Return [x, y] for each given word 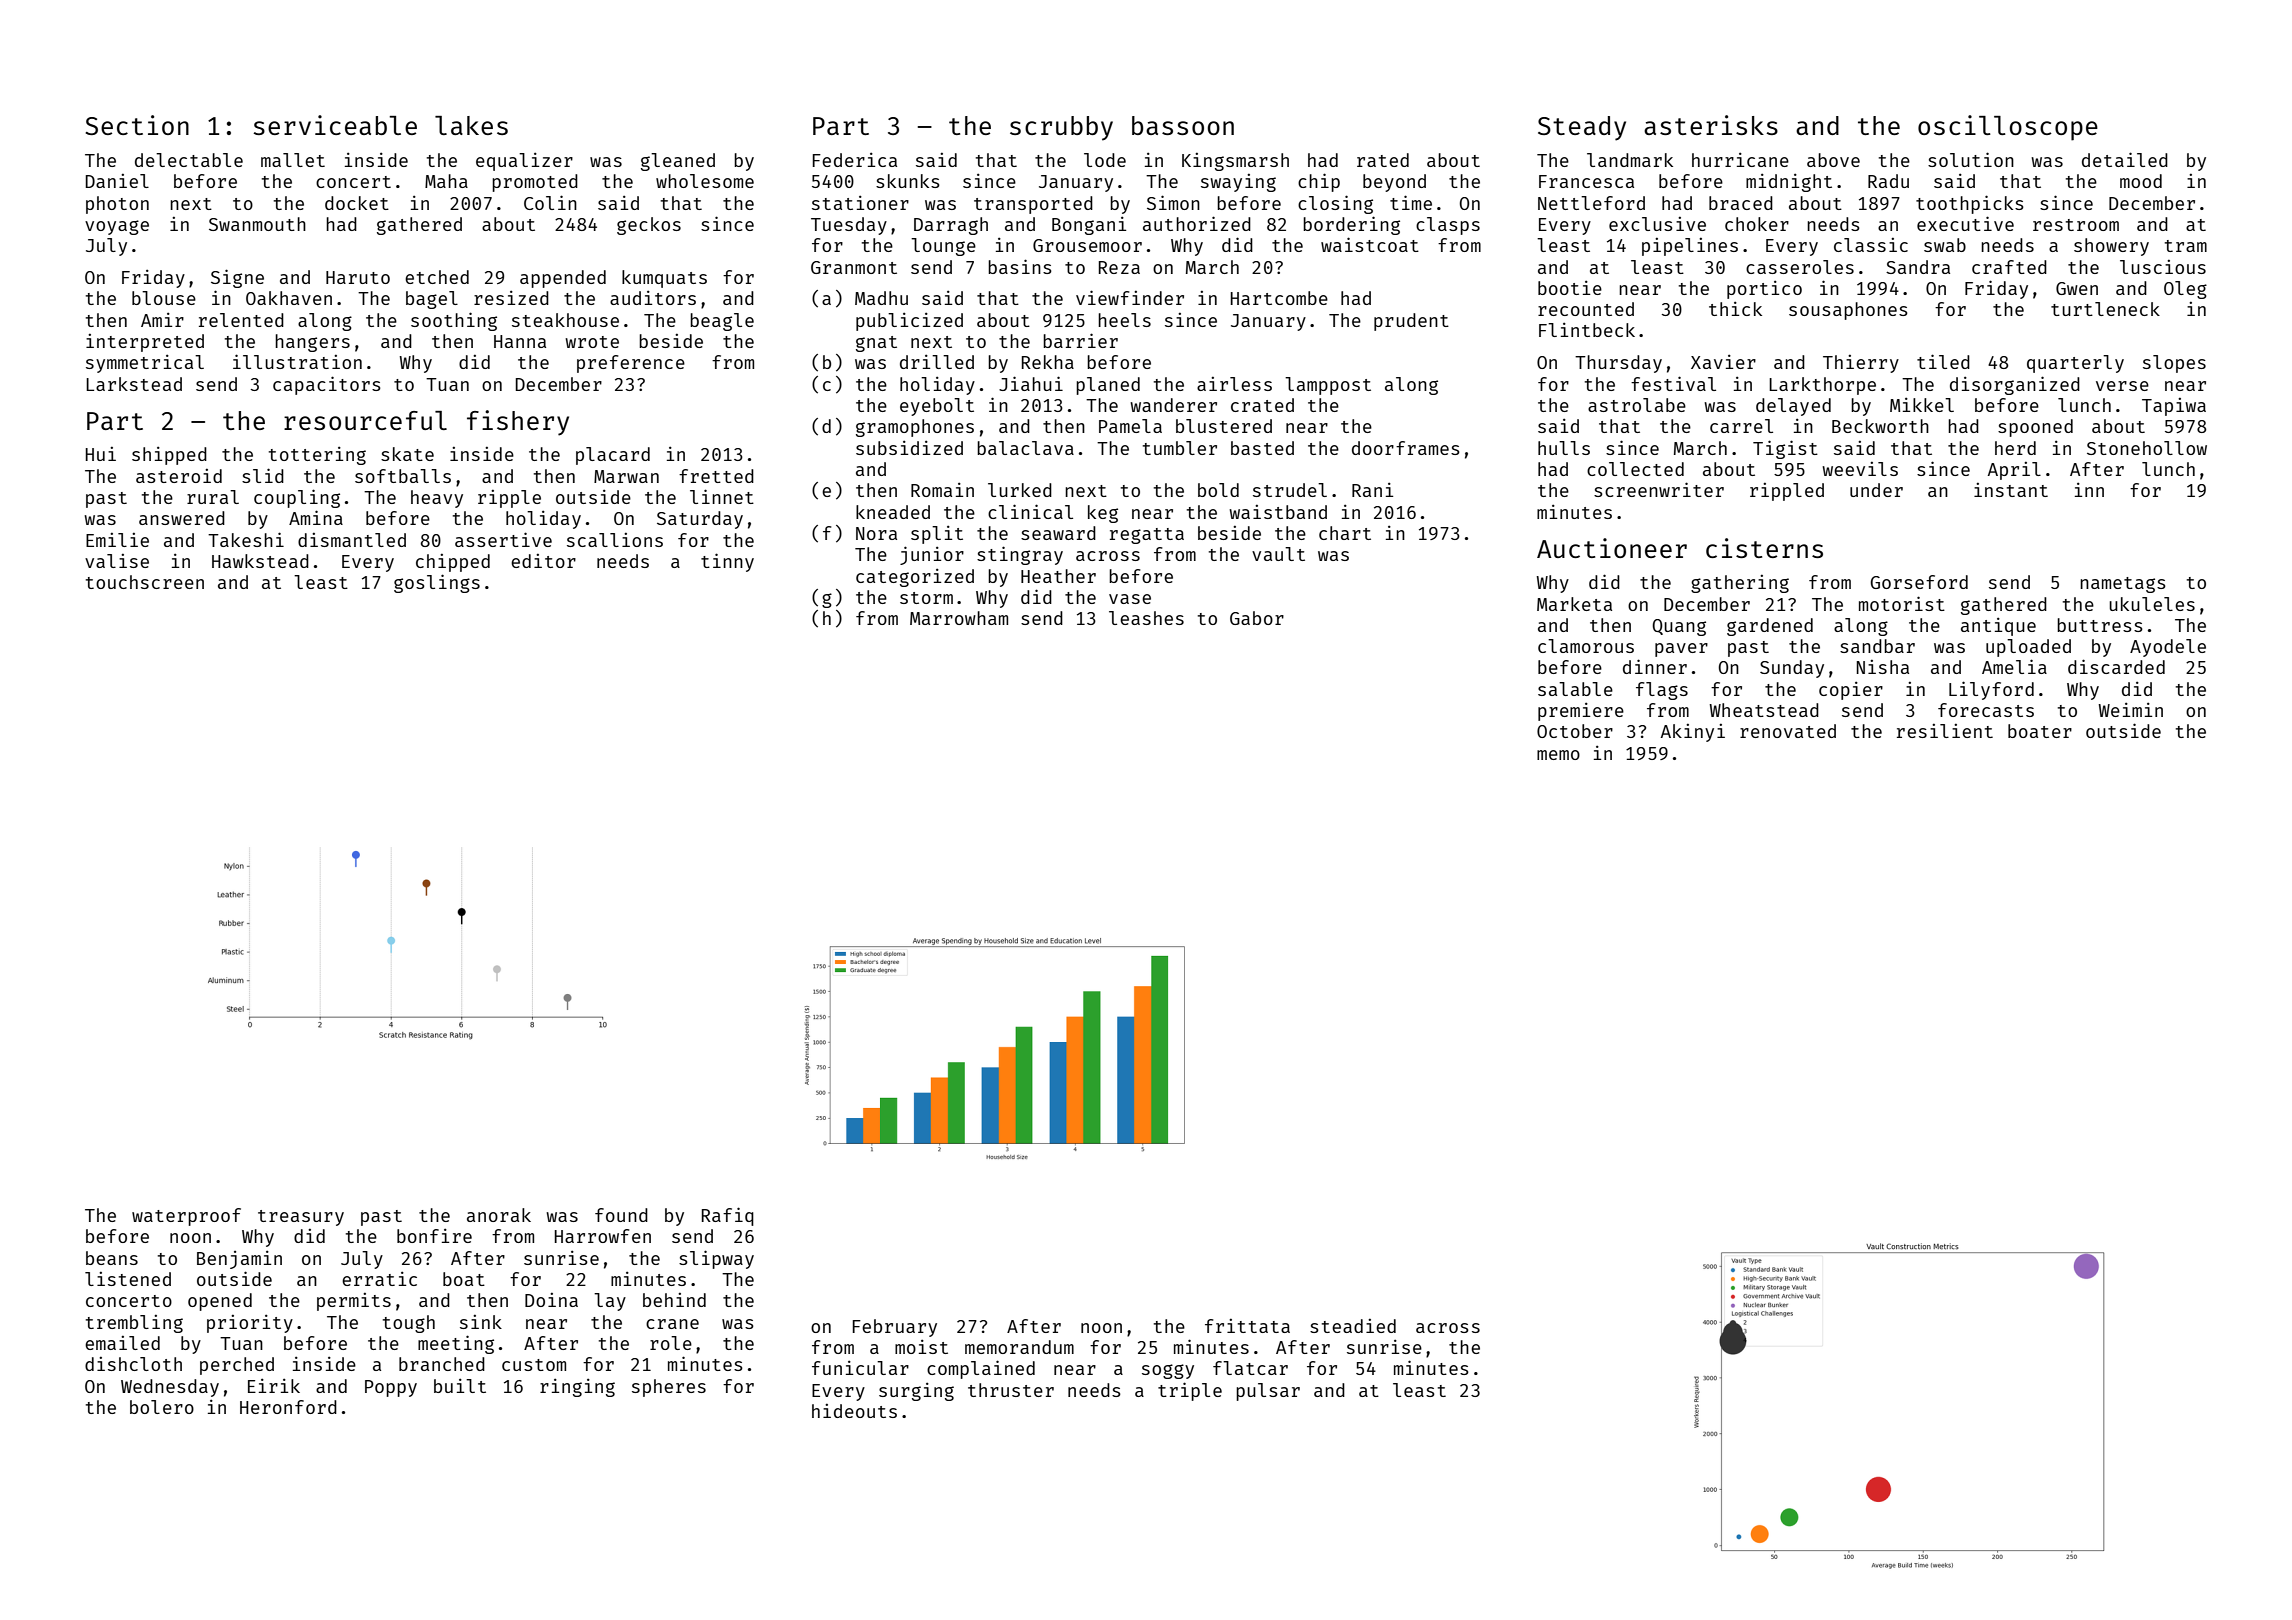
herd [2015, 448]
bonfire [434, 1235]
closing [1335, 204]
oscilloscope [2008, 128]
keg [1103, 514]
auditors [653, 297]
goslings [437, 583]
